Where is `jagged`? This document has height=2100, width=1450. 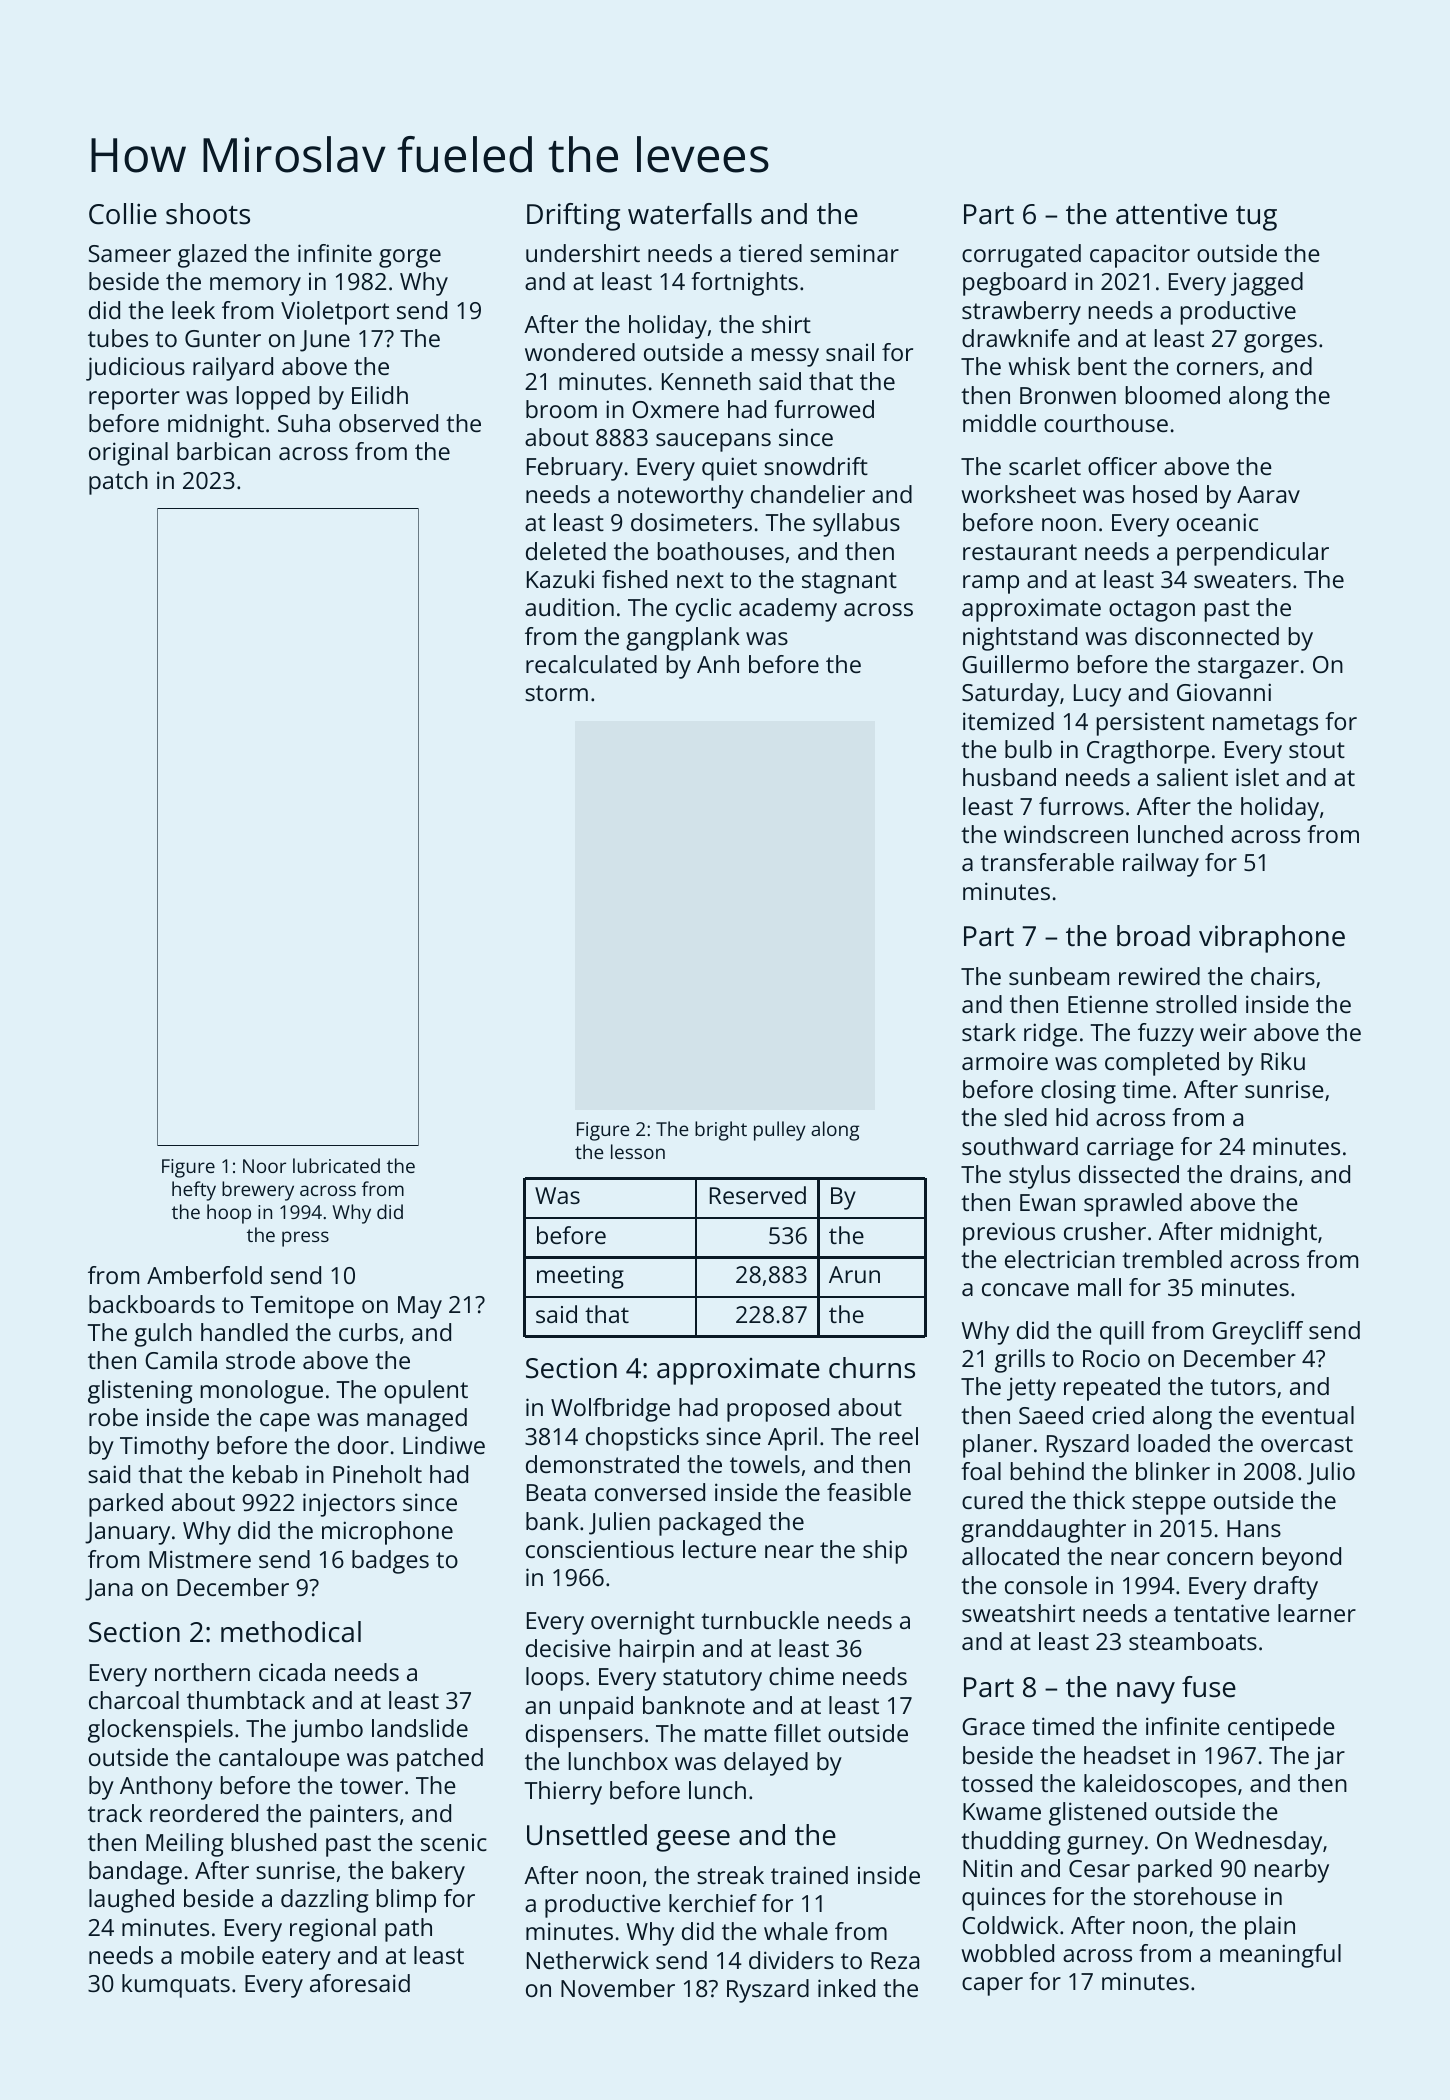
jagged is located at coordinates (1267, 284).
